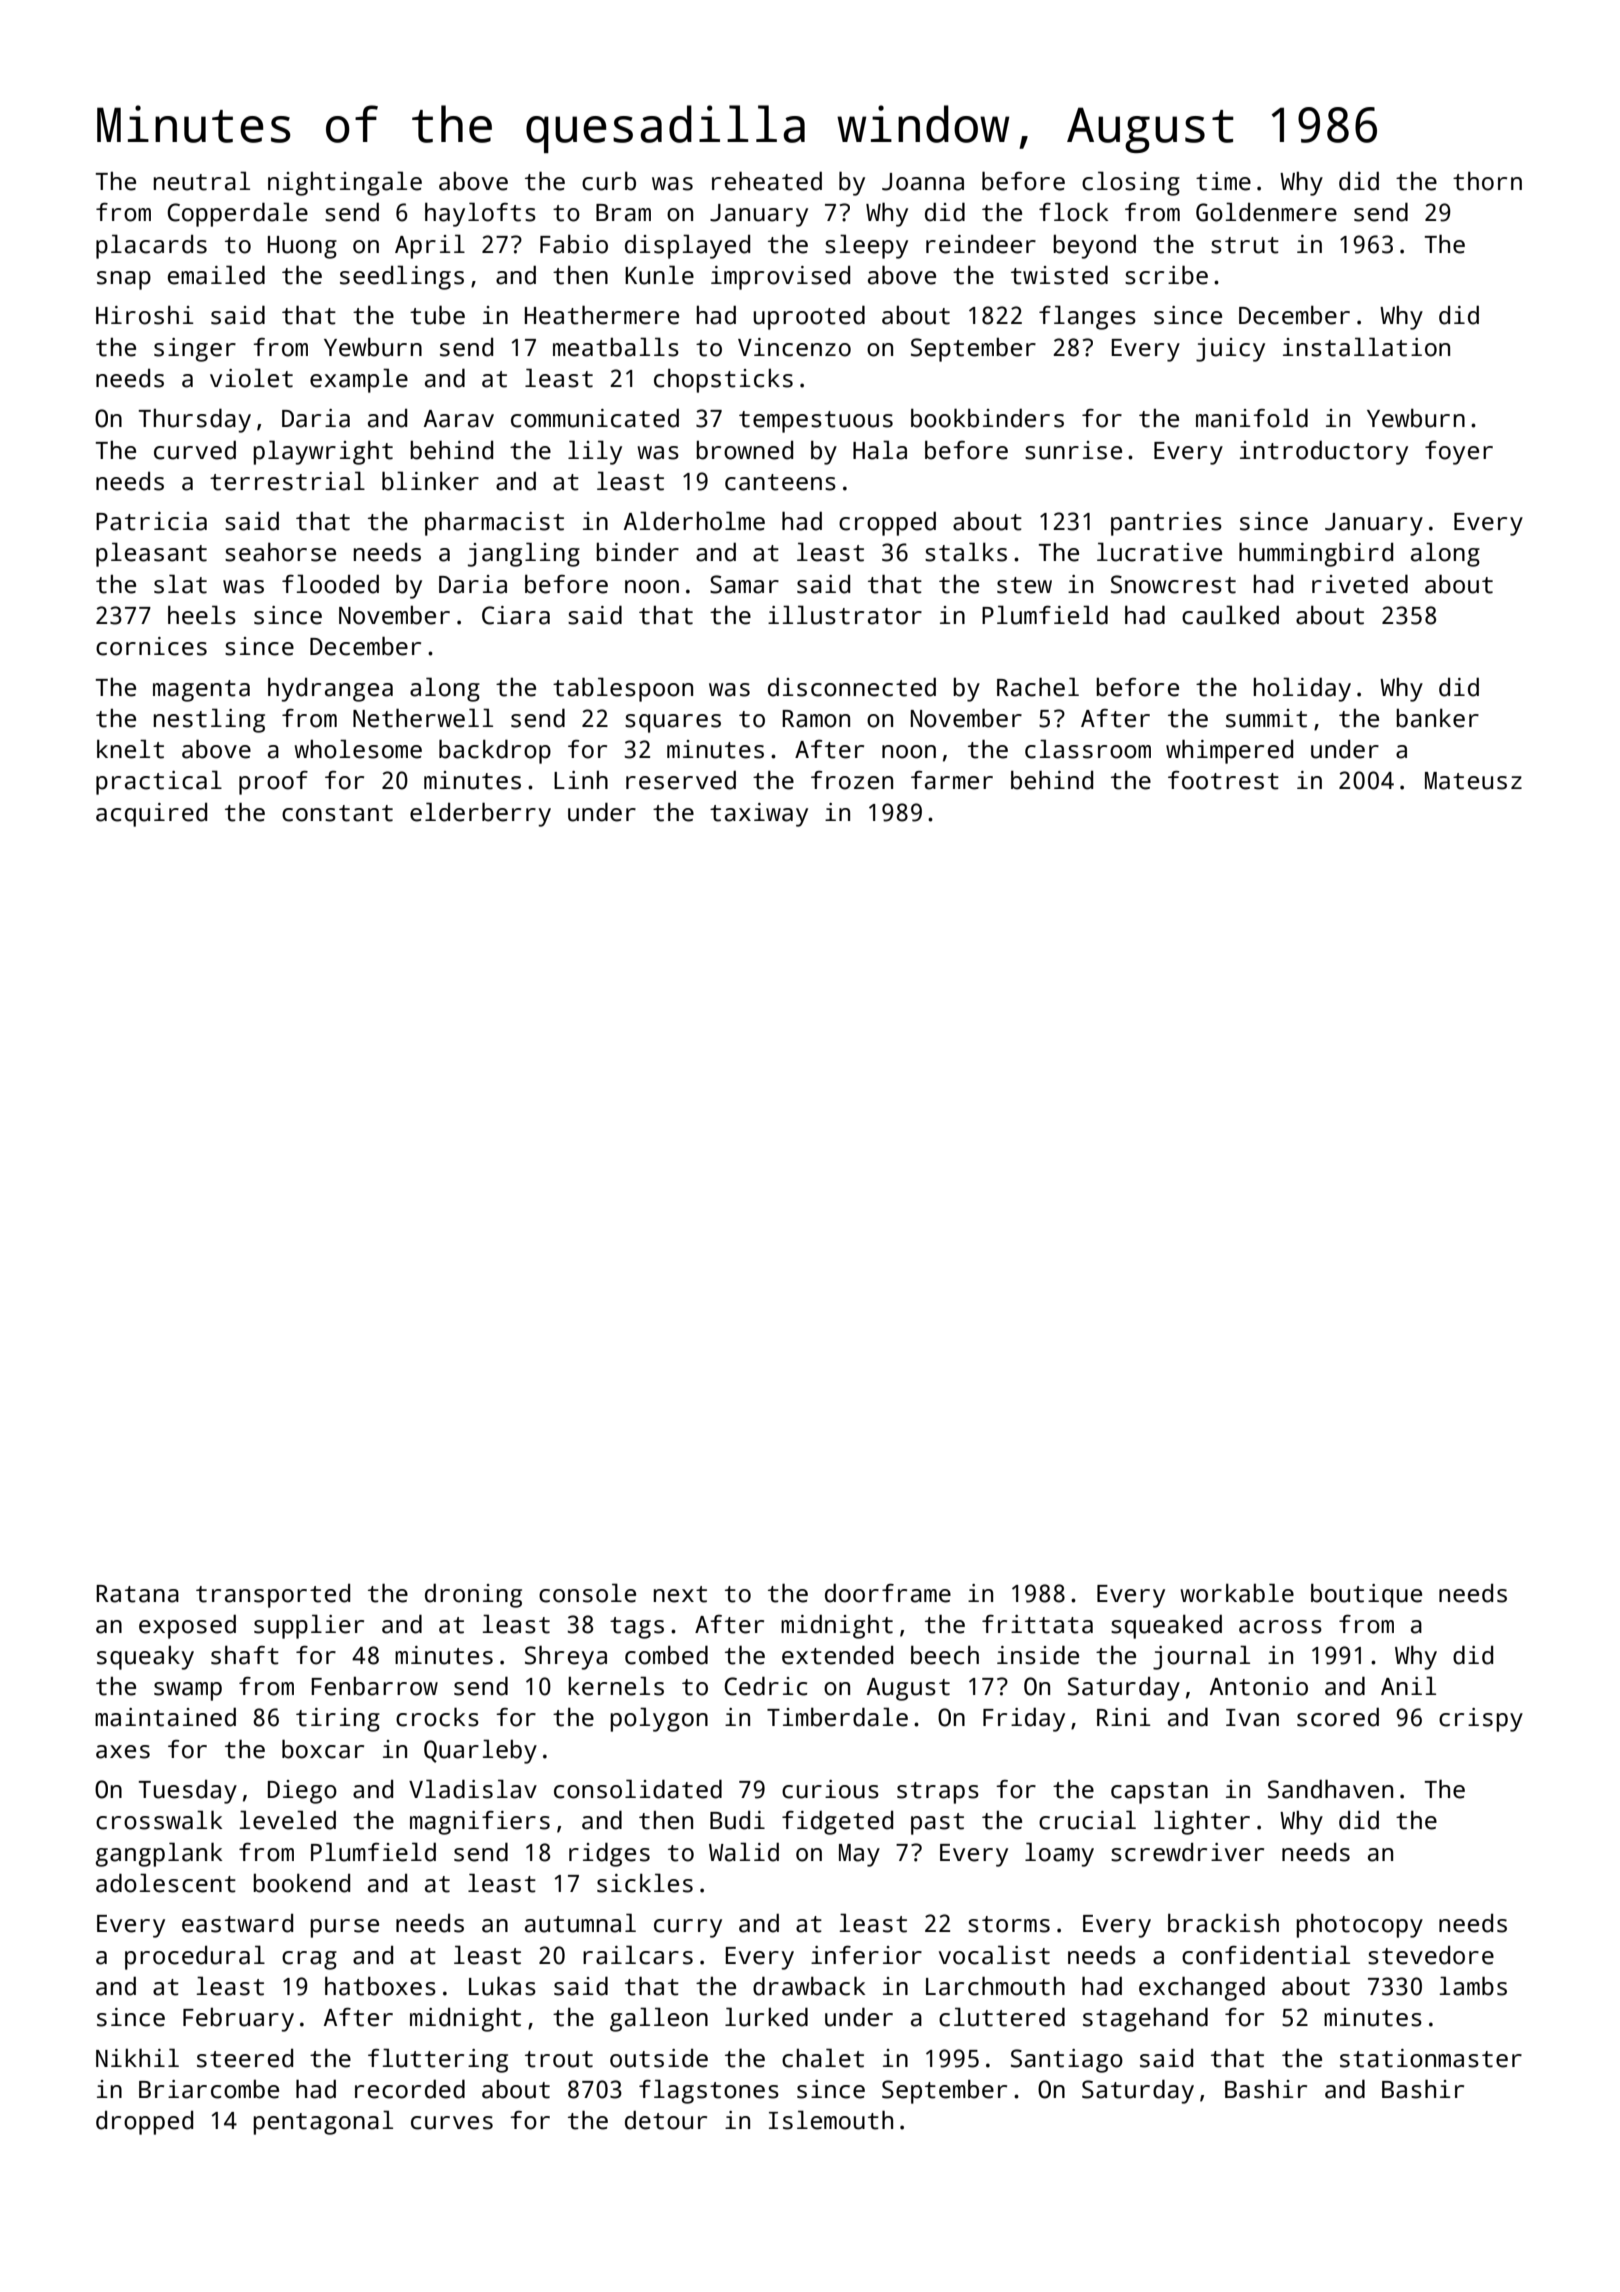  I want to click on workable, so click(1237, 1593).
